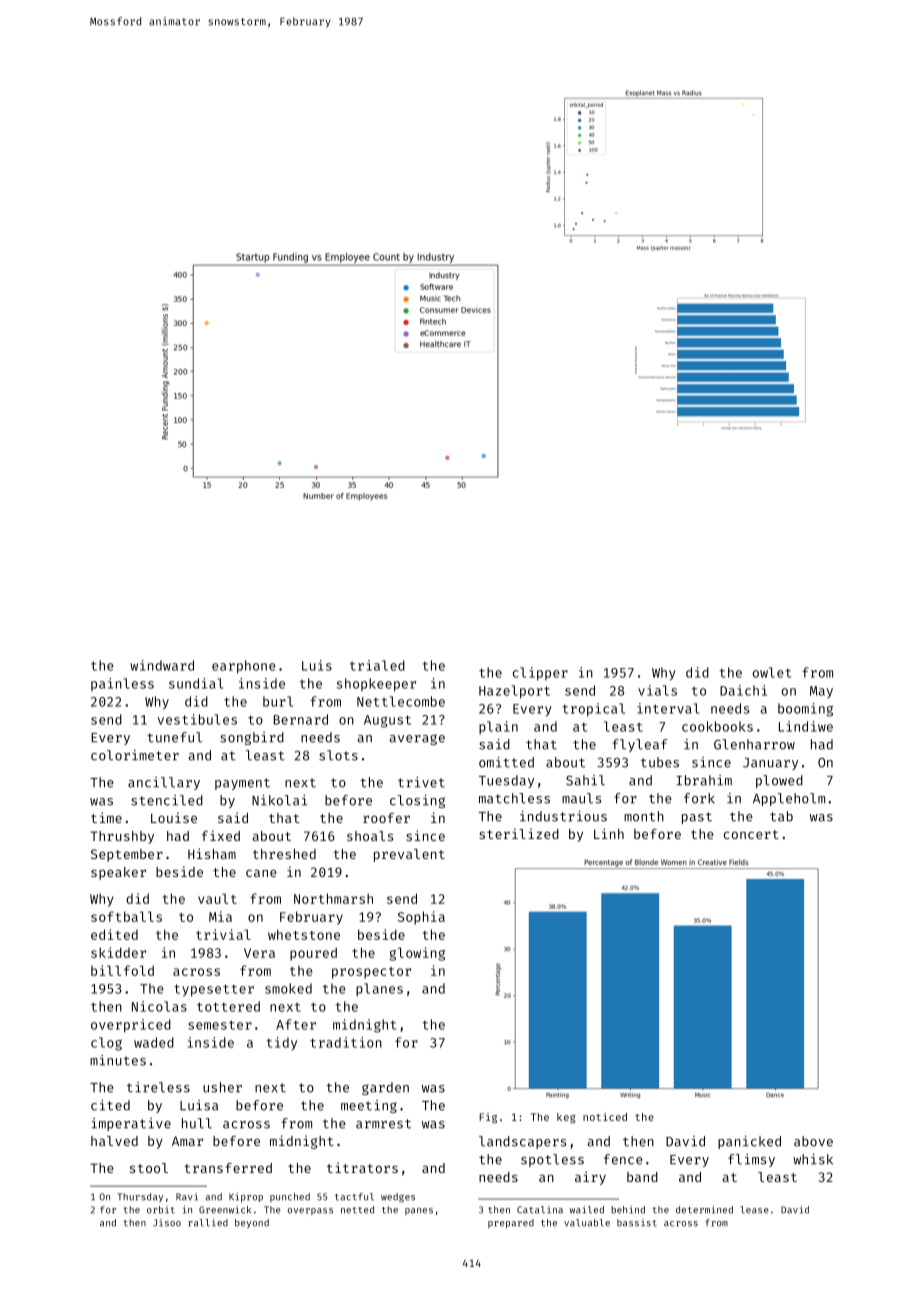 This page has width=924, height=1308. Describe the element at coordinates (162, 665) in the page. I see `windward` at that location.
